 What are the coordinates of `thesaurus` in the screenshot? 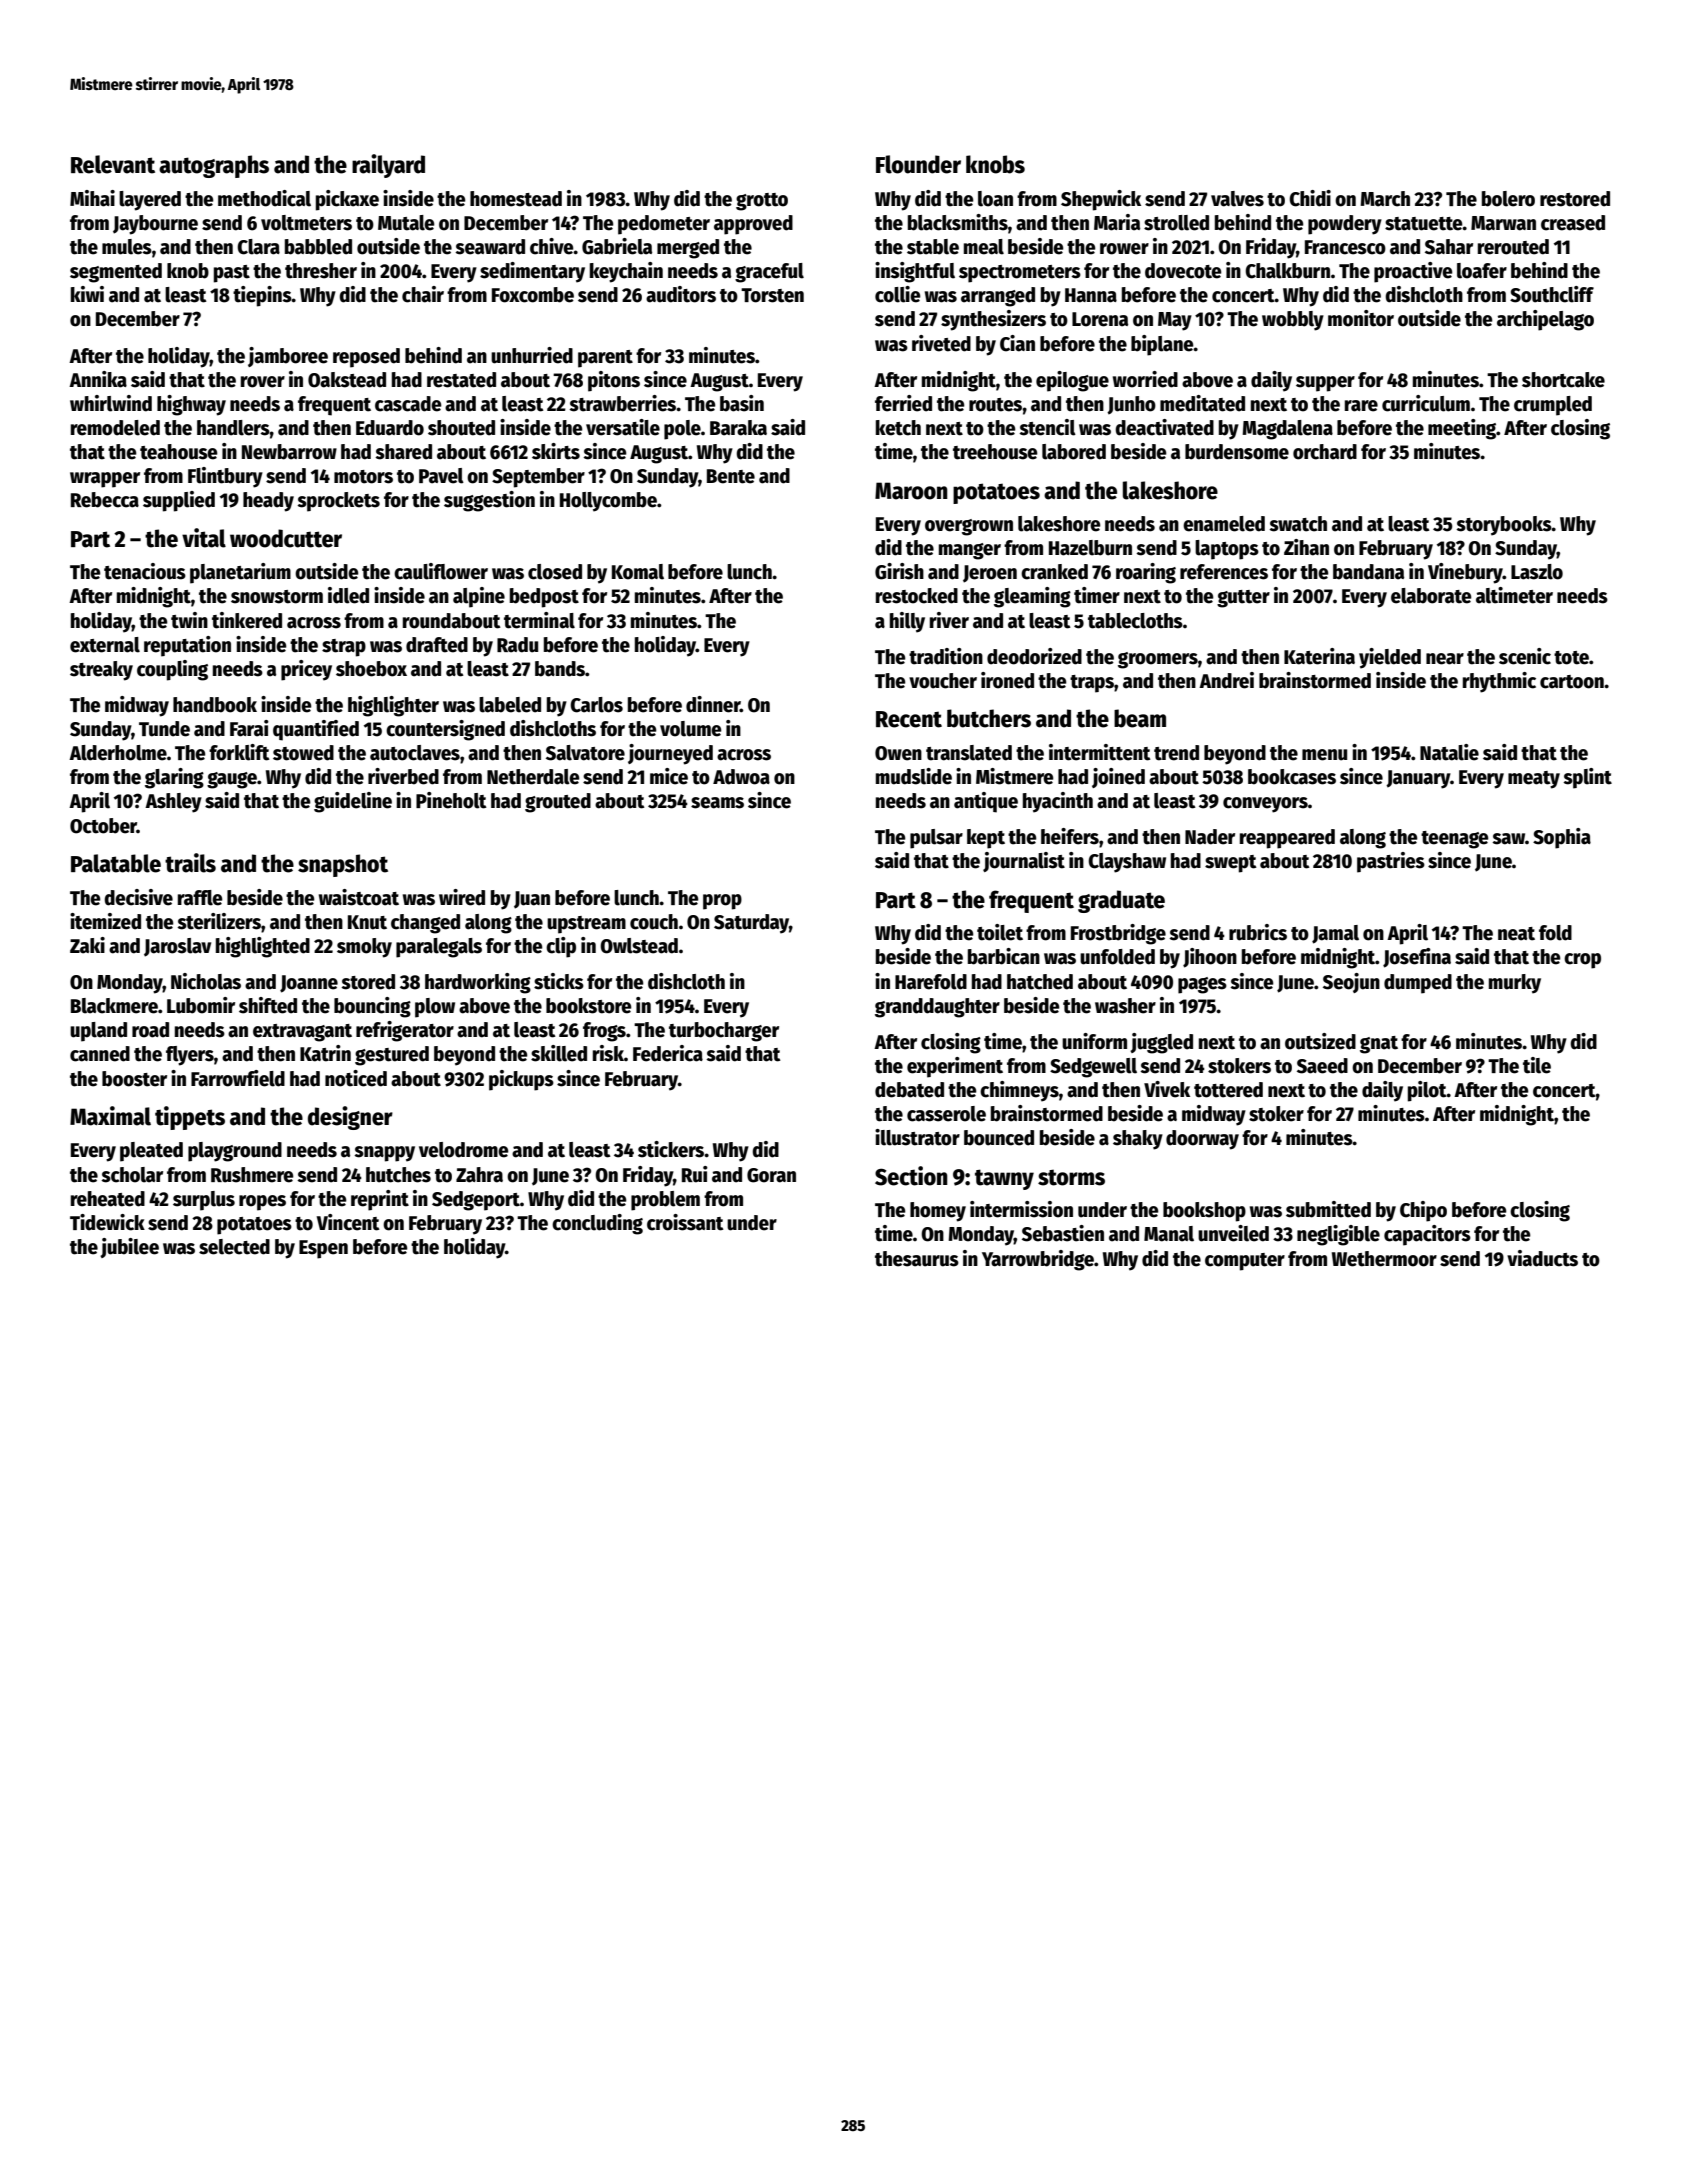 It's located at (917, 1259).
